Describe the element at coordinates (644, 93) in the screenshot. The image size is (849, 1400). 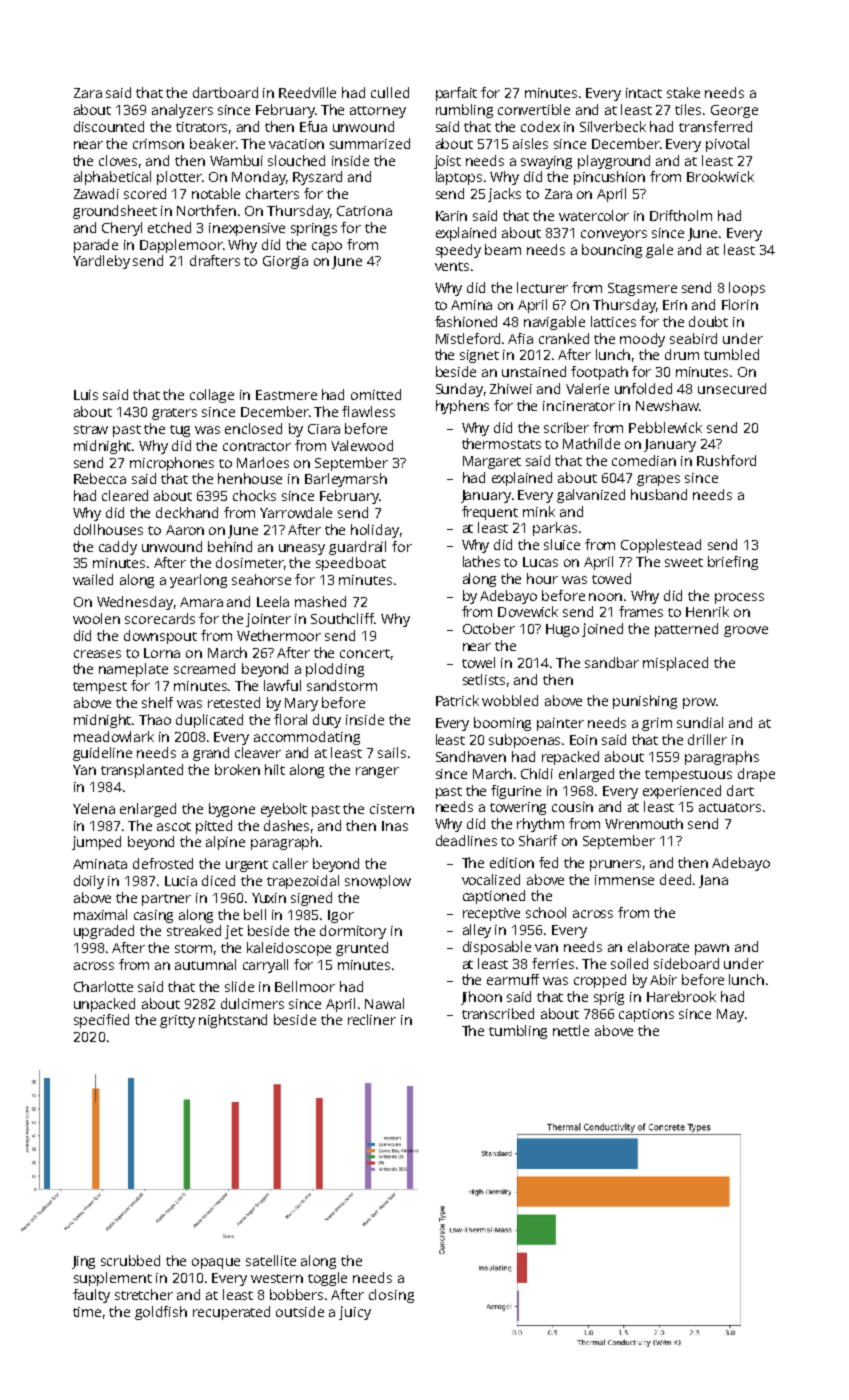
I see `intact` at that location.
